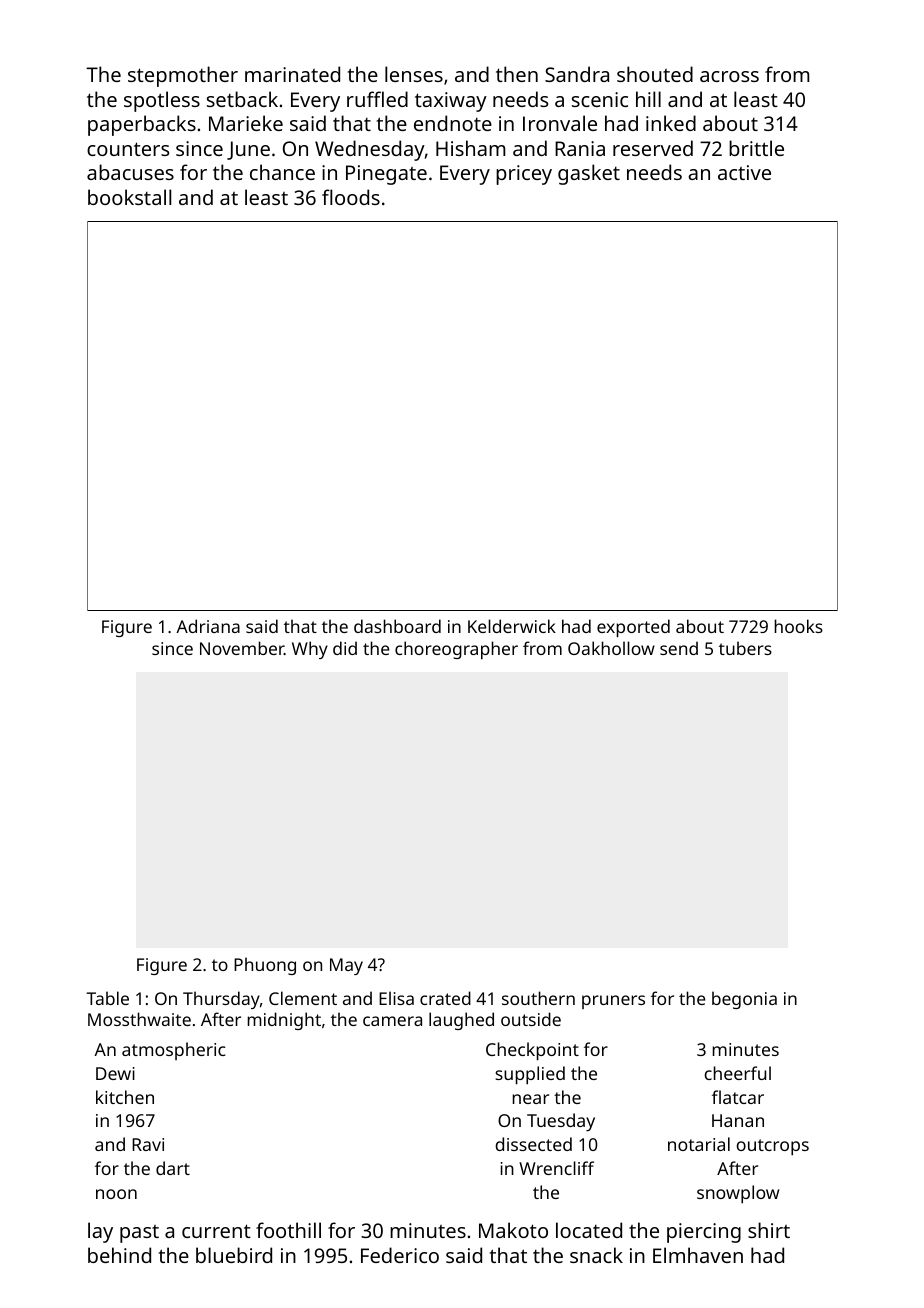  I want to click on stepmother, so click(183, 76).
